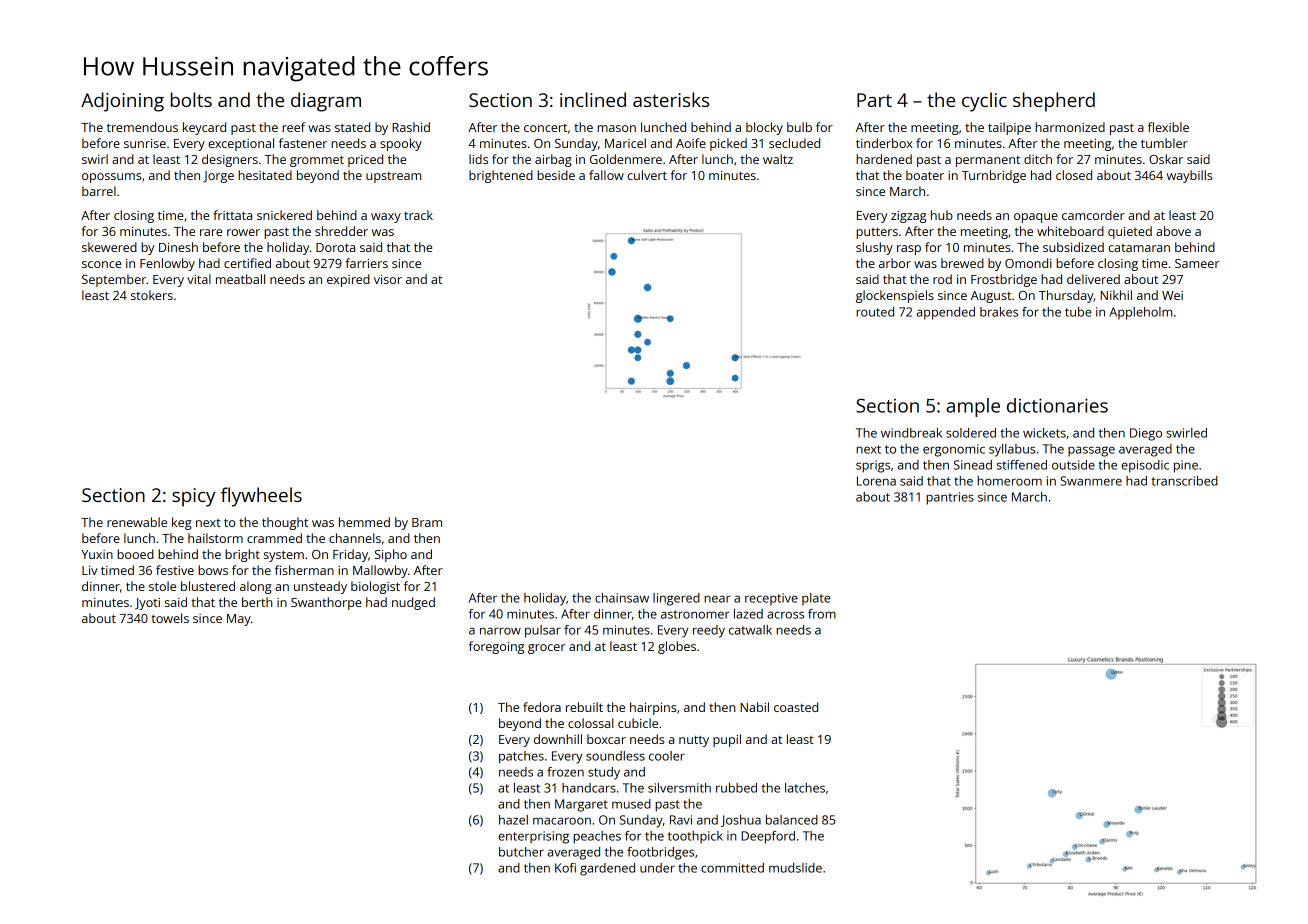 The image size is (1308, 924). I want to click on cyclic, so click(984, 102).
